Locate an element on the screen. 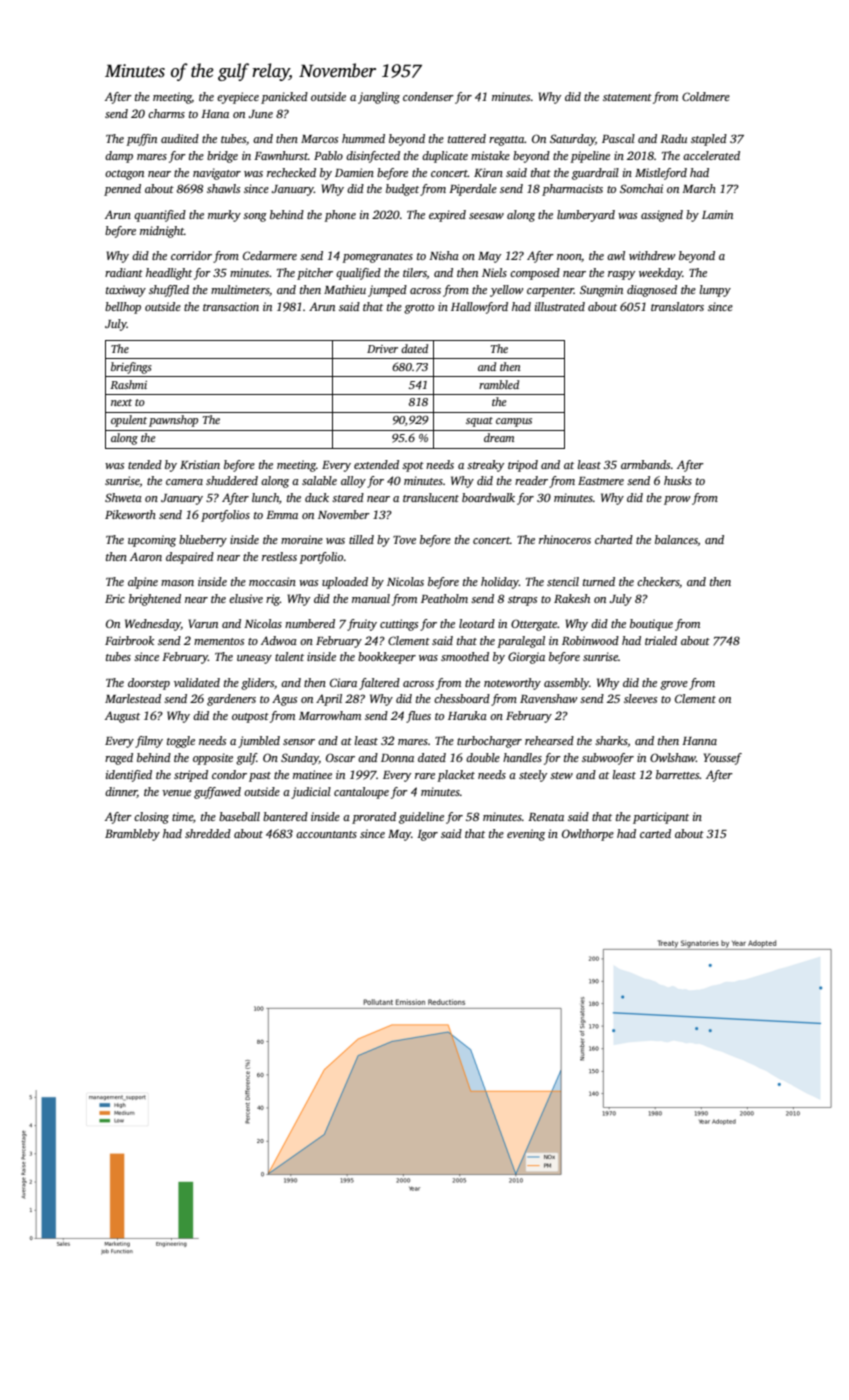 The height and width of the screenshot is (1400, 849). baseball is located at coordinates (239, 816).
